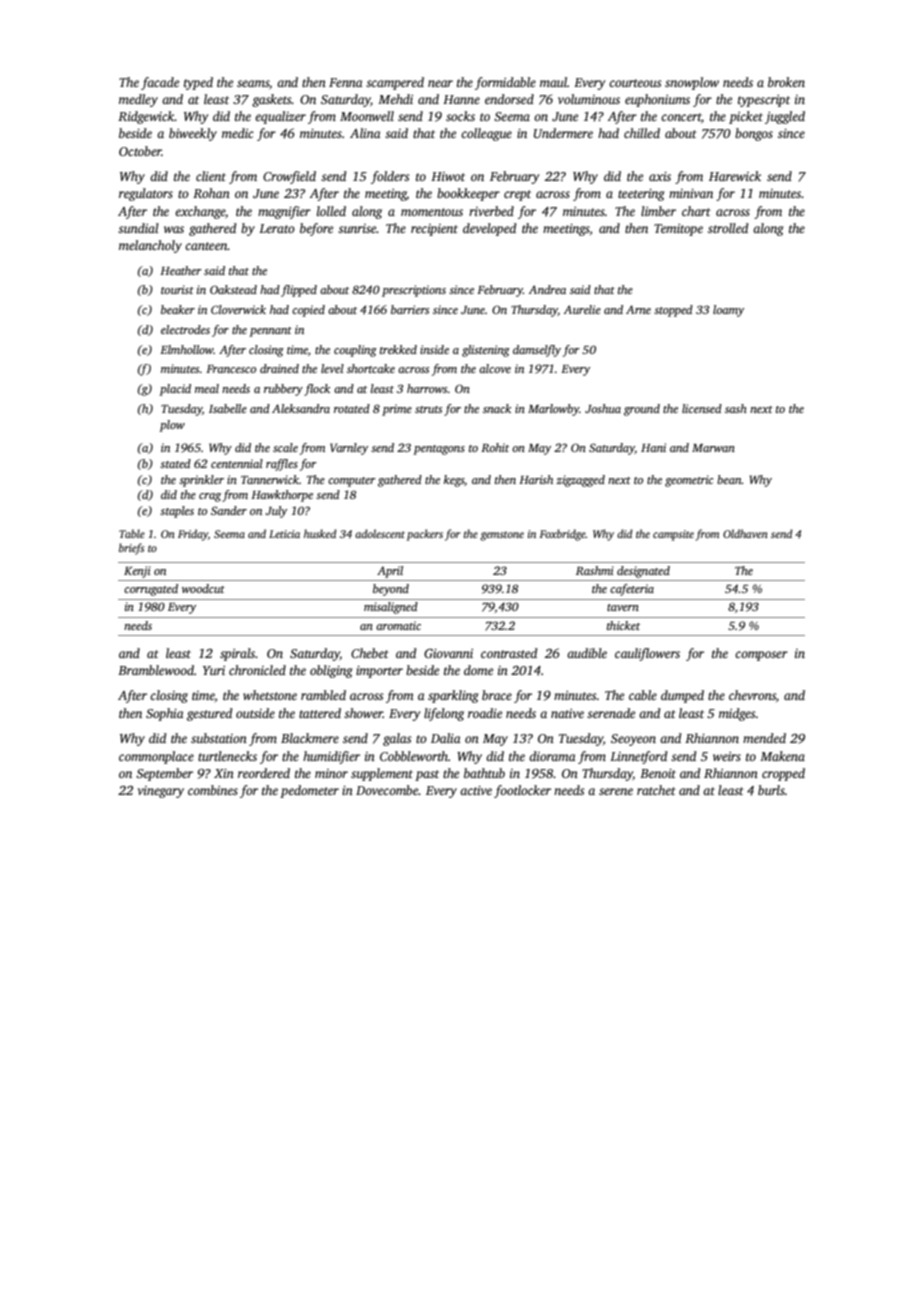 Image resolution: width=924 pixels, height=1308 pixels. What do you see at coordinates (146, 194) in the screenshot?
I see `regulators` at bounding box center [146, 194].
